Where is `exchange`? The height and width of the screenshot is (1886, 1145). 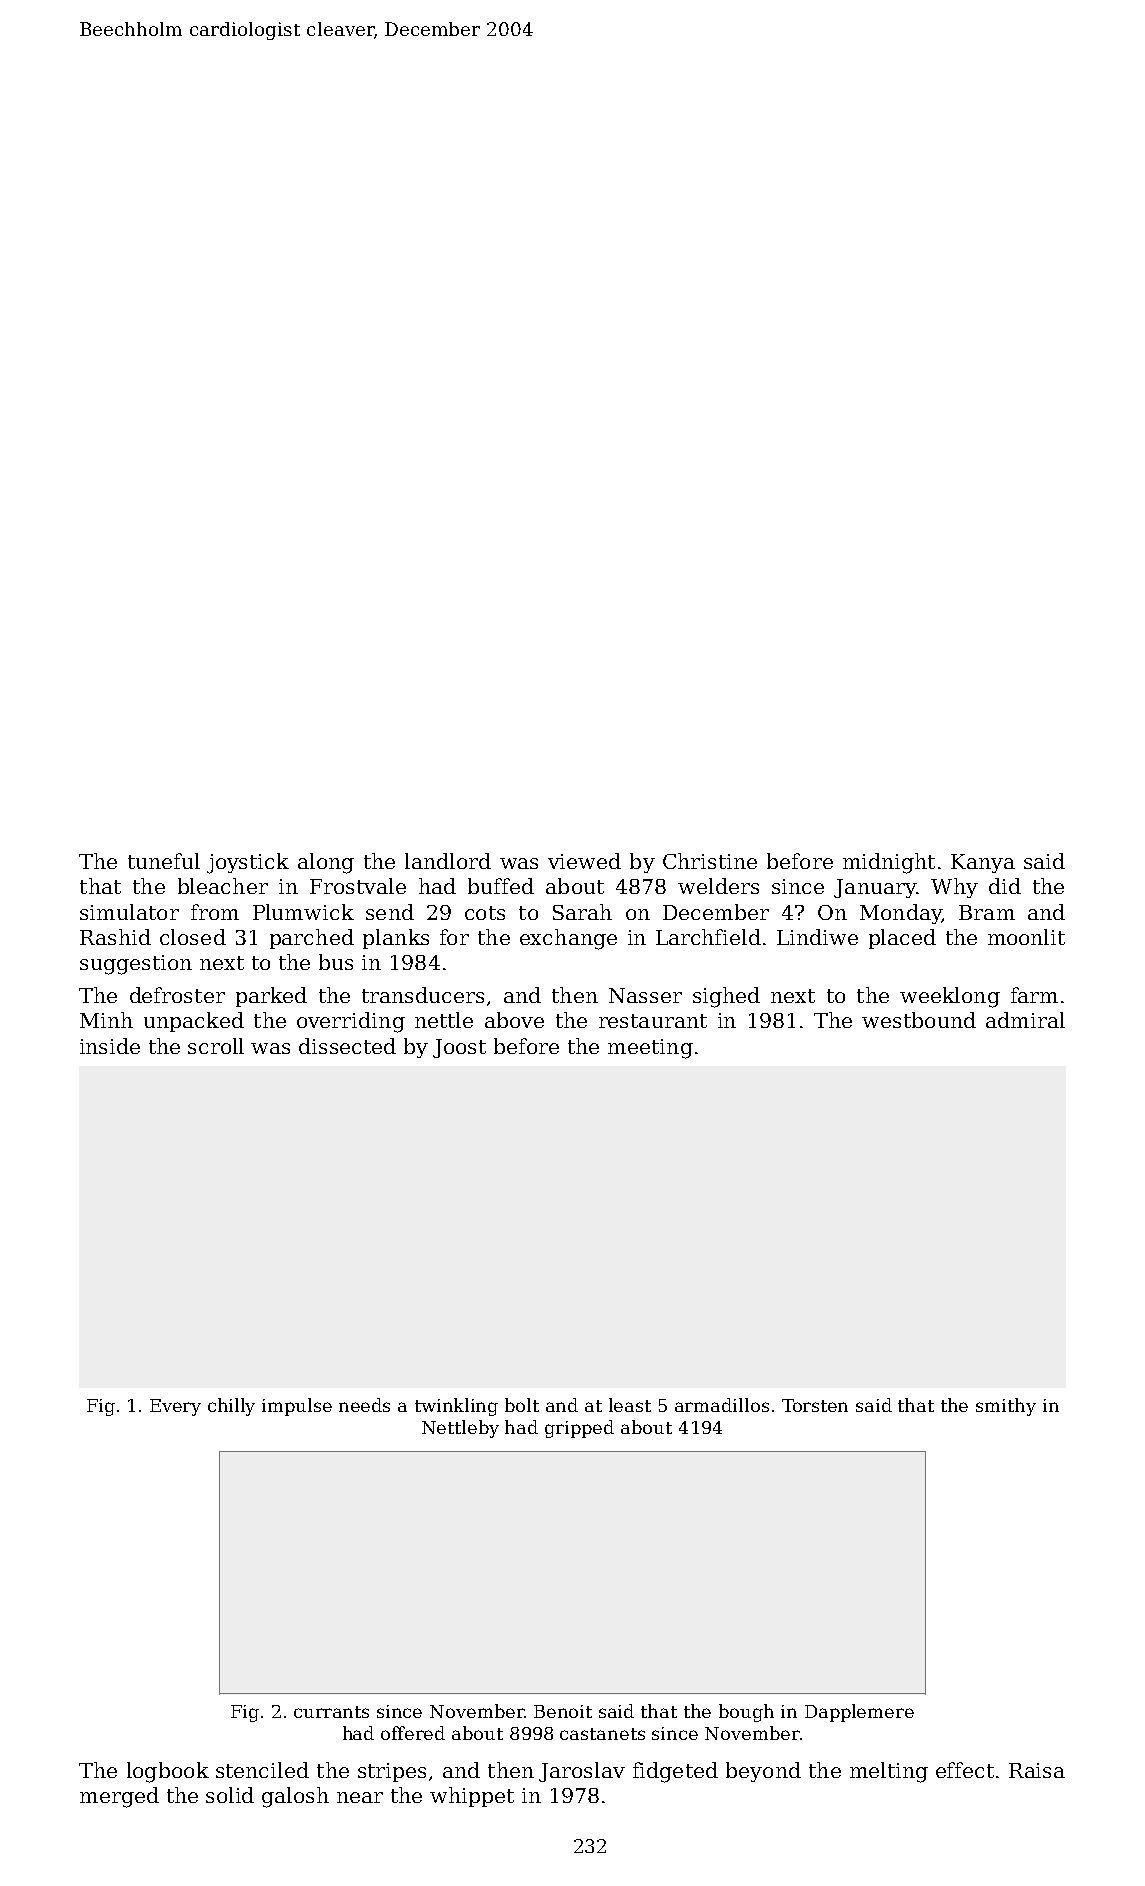
exchange is located at coordinates (568, 939).
